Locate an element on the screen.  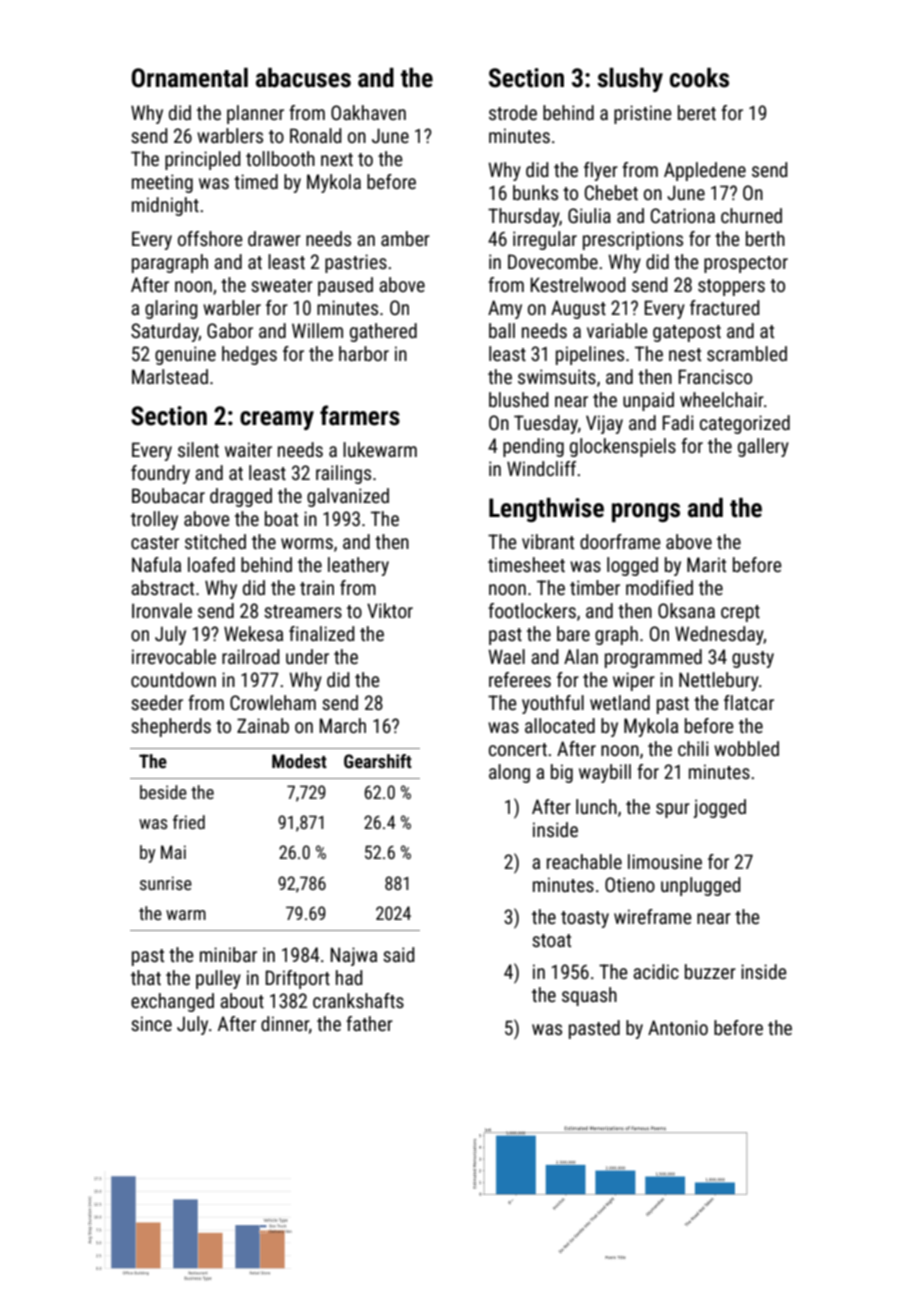
strode is located at coordinates (513, 112).
